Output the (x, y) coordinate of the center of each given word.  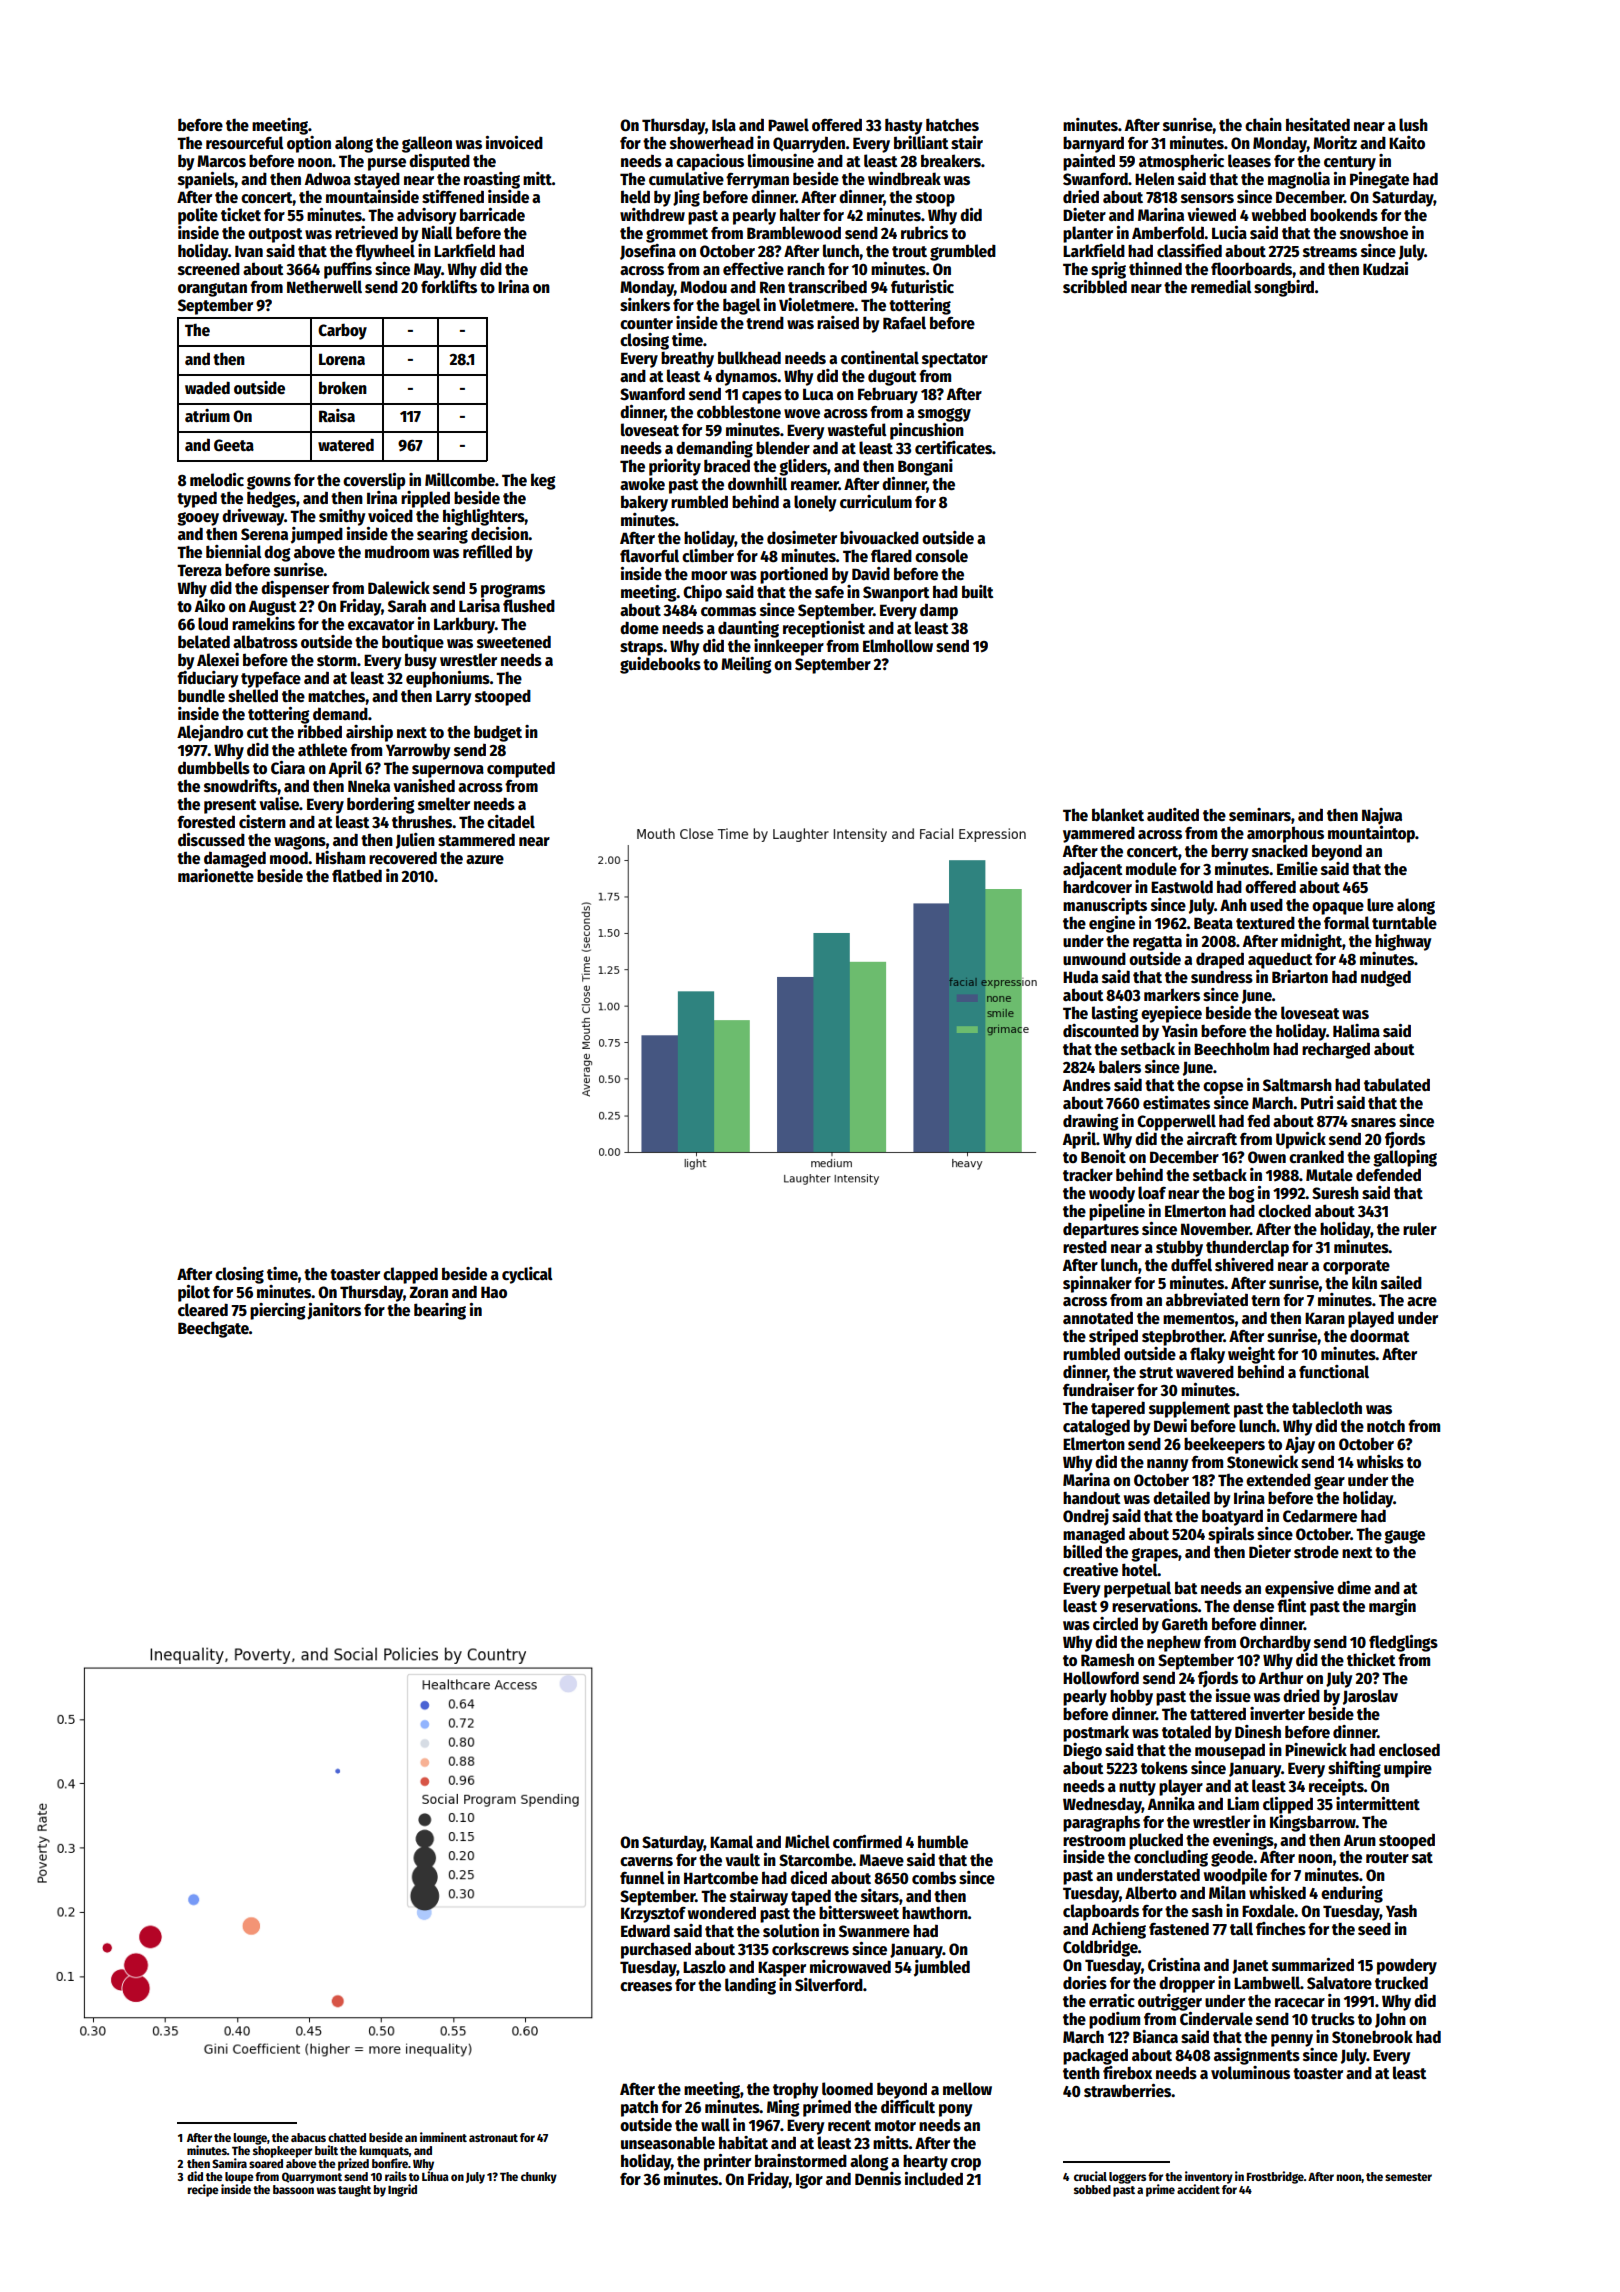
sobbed (1092, 2189)
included (934, 2178)
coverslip (374, 481)
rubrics (924, 233)
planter (1088, 234)
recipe (203, 2190)
